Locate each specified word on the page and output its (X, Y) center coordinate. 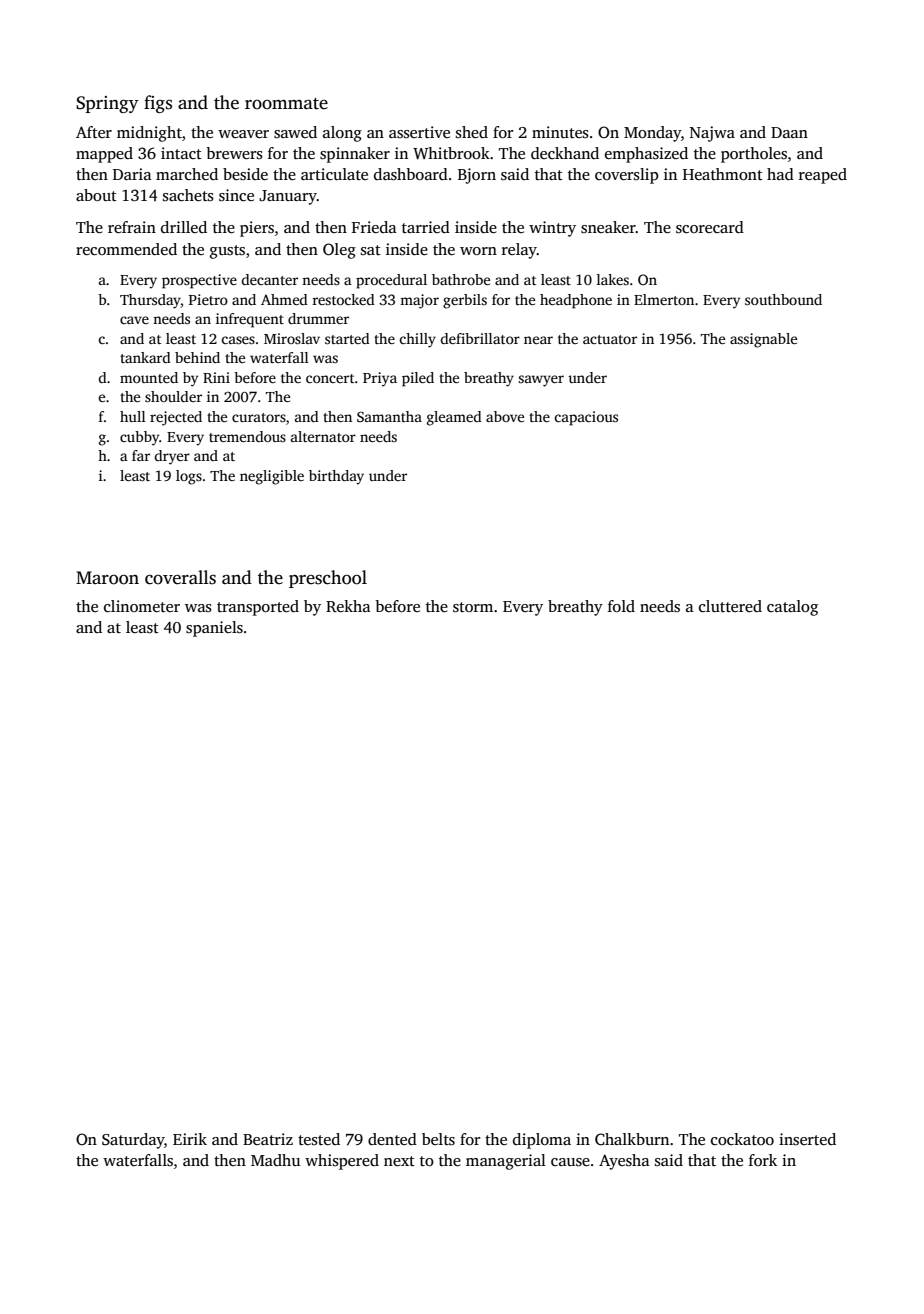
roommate (286, 104)
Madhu (275, 1160)
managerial (506, 1162)
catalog (792, 608)
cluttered (730, 606)
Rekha (348, 606)
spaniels (214, 629)
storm (473, 607)
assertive (419, 132)
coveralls (180, 577)
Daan (789, 132)
